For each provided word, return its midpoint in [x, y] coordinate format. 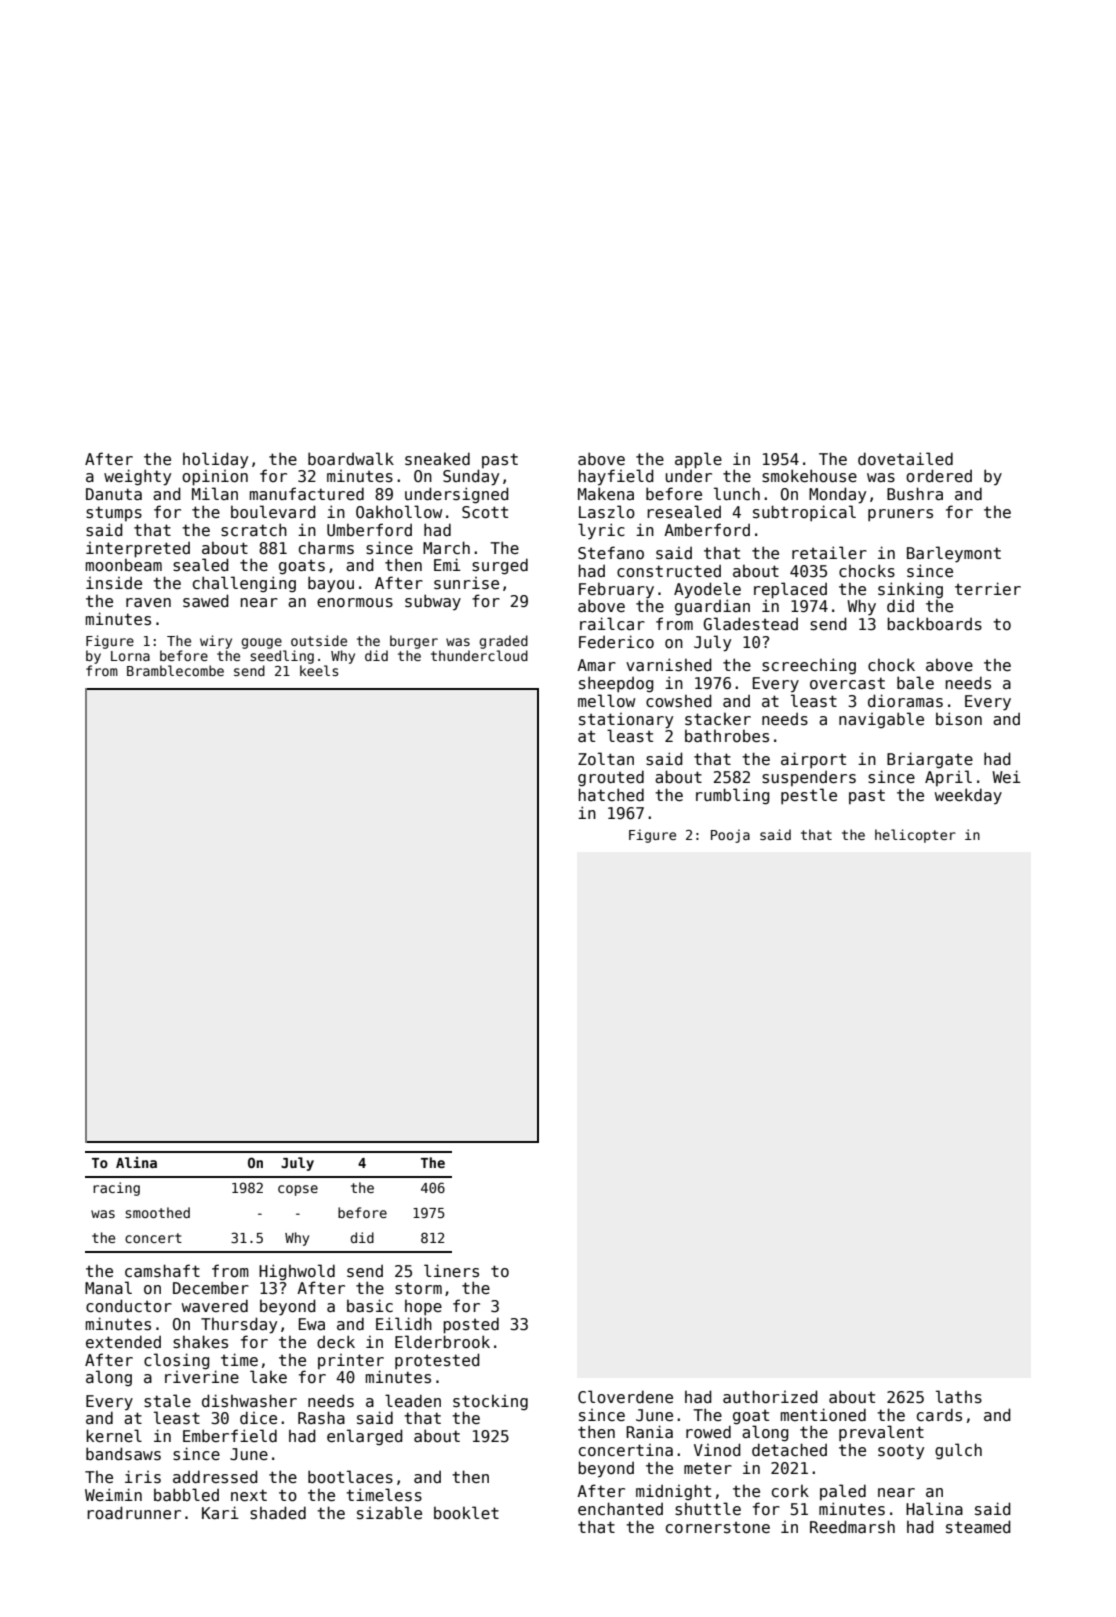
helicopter [915, 836]
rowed [708, 1431]
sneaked [437, 459]
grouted [611, 778]
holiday [215, 460]
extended [123, 1341]
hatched [611, 794]
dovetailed [905, 458]
